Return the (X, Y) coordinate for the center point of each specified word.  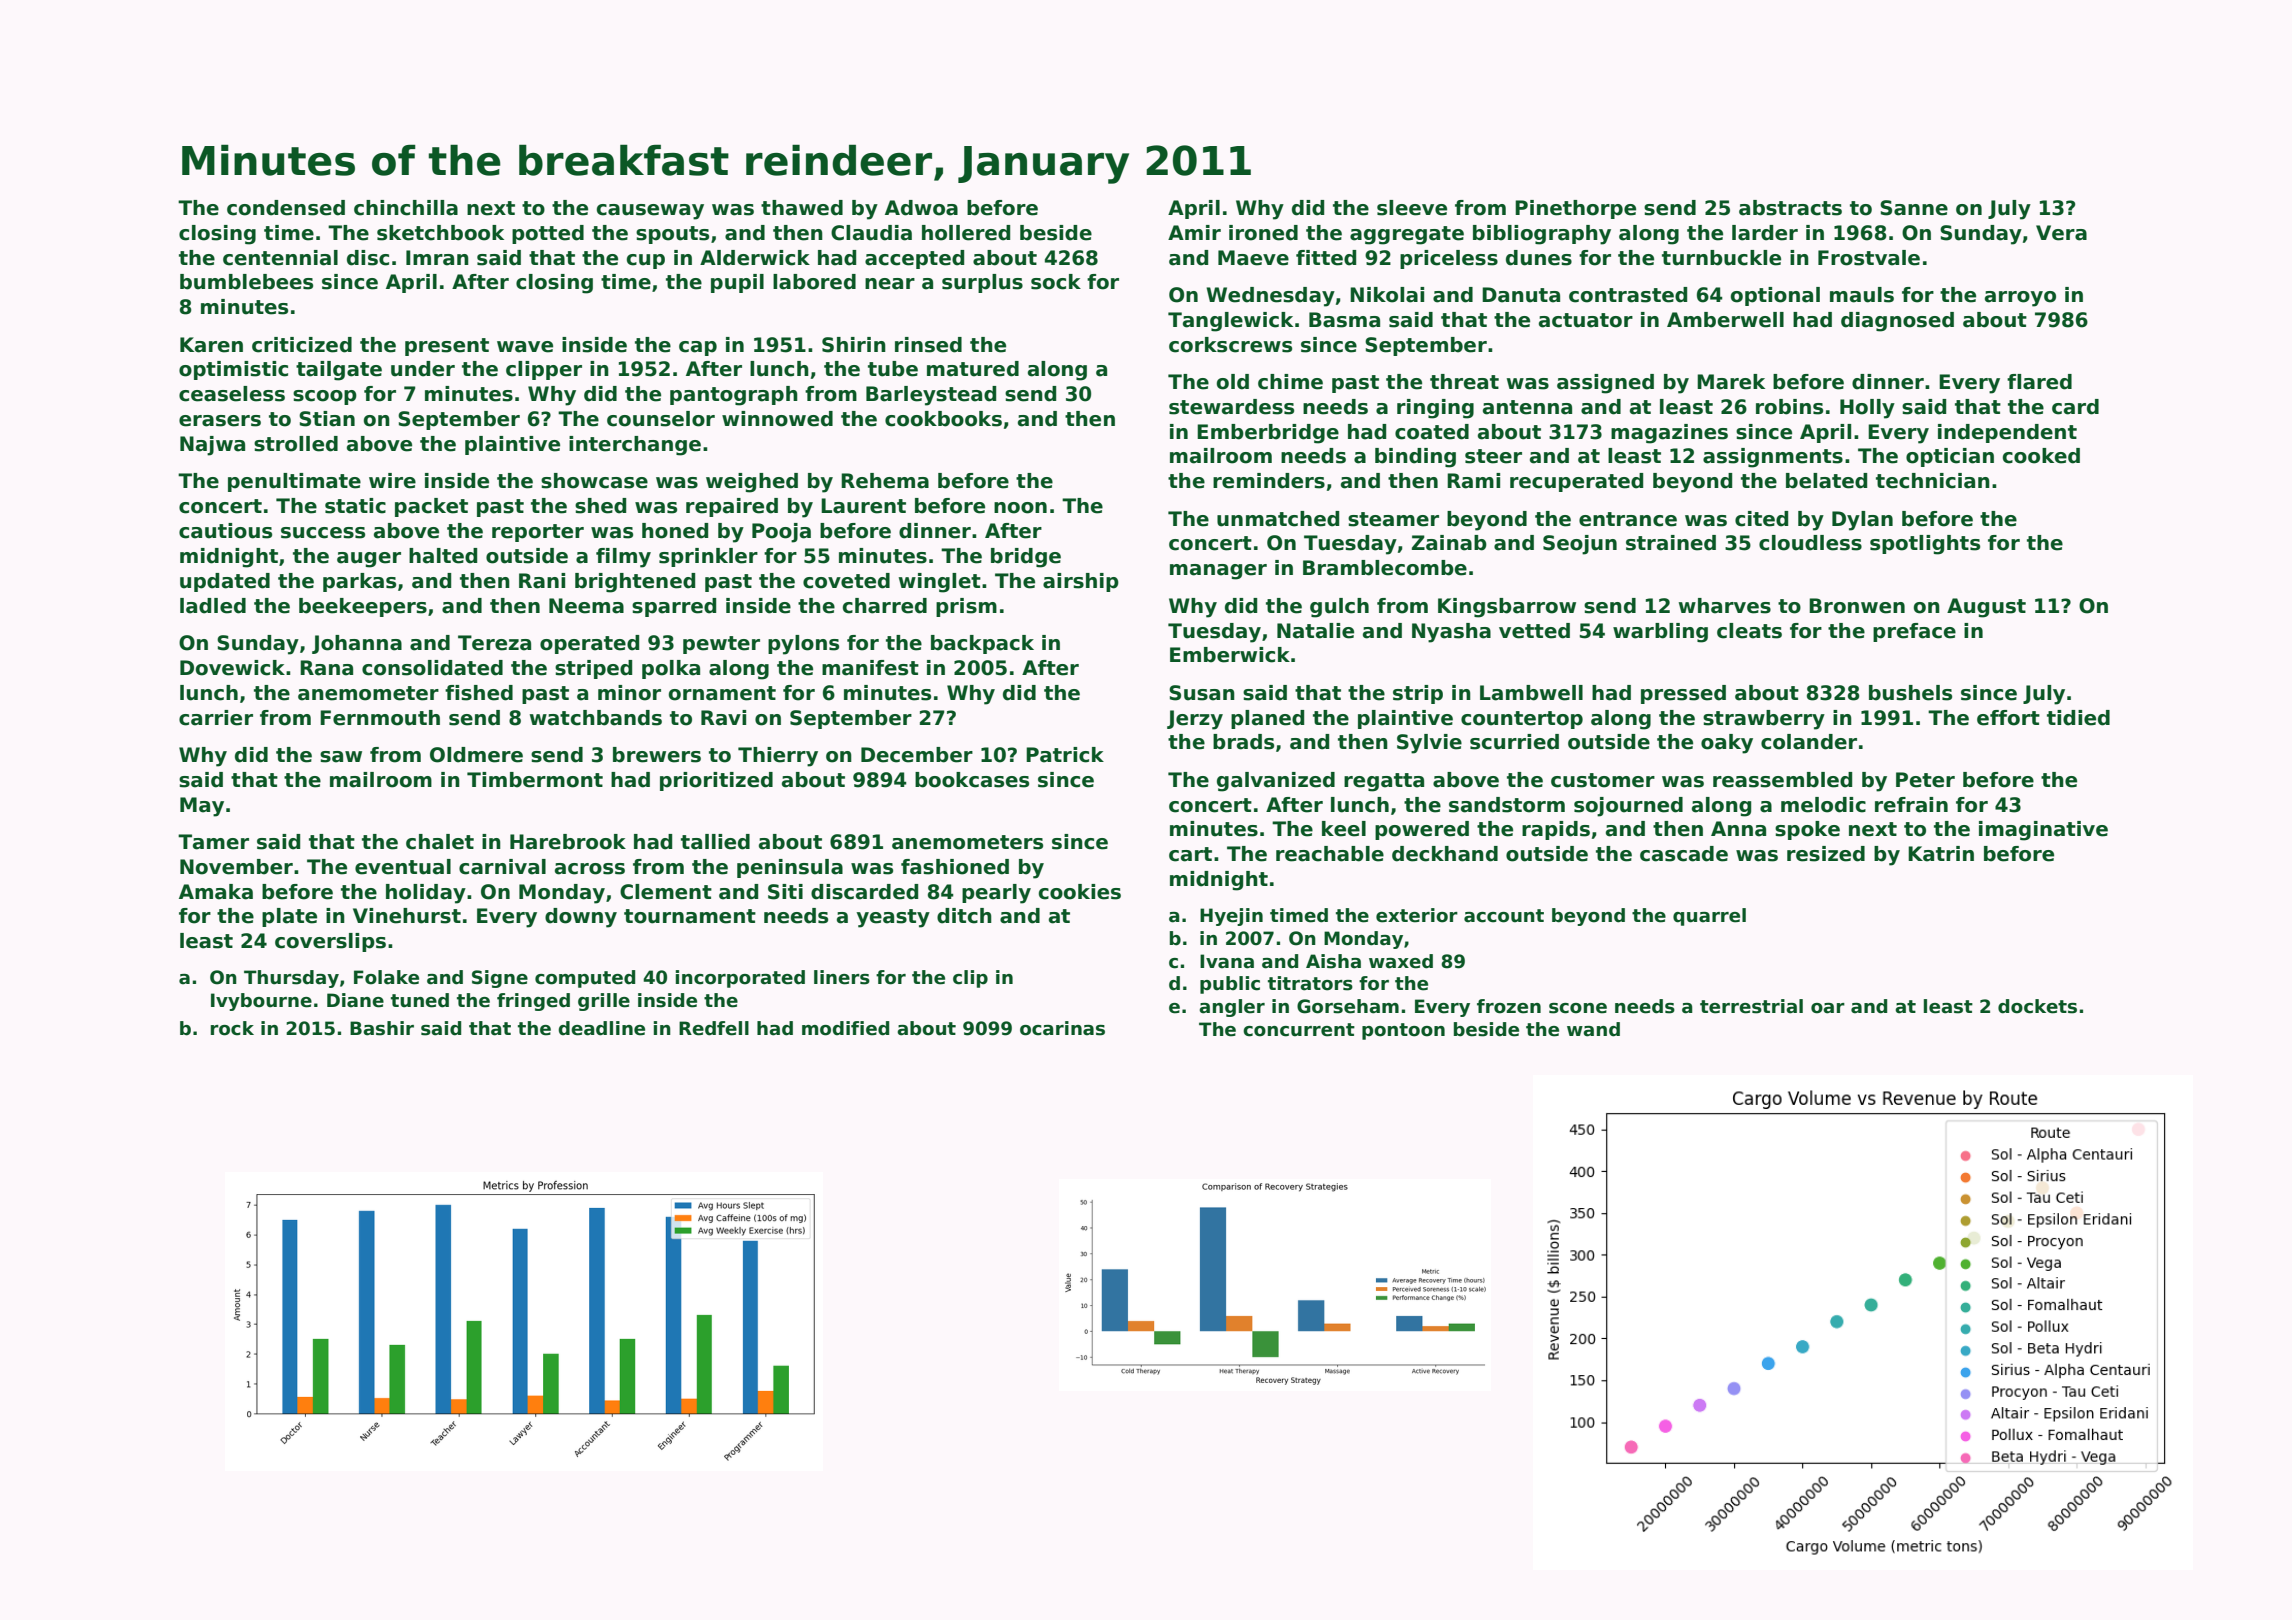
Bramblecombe (1385, 568)
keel (1344, 829)
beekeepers (363, 607)
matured (973, 369)
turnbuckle (1721, 258)
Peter (1925, 780)
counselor (661, 419)
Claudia (871, 233)
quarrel (1709, 917)
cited (1761, 519)
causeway (650, 212)
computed (585, 979)
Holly (1867, 409)
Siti (785, 892)
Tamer (213, 842)
